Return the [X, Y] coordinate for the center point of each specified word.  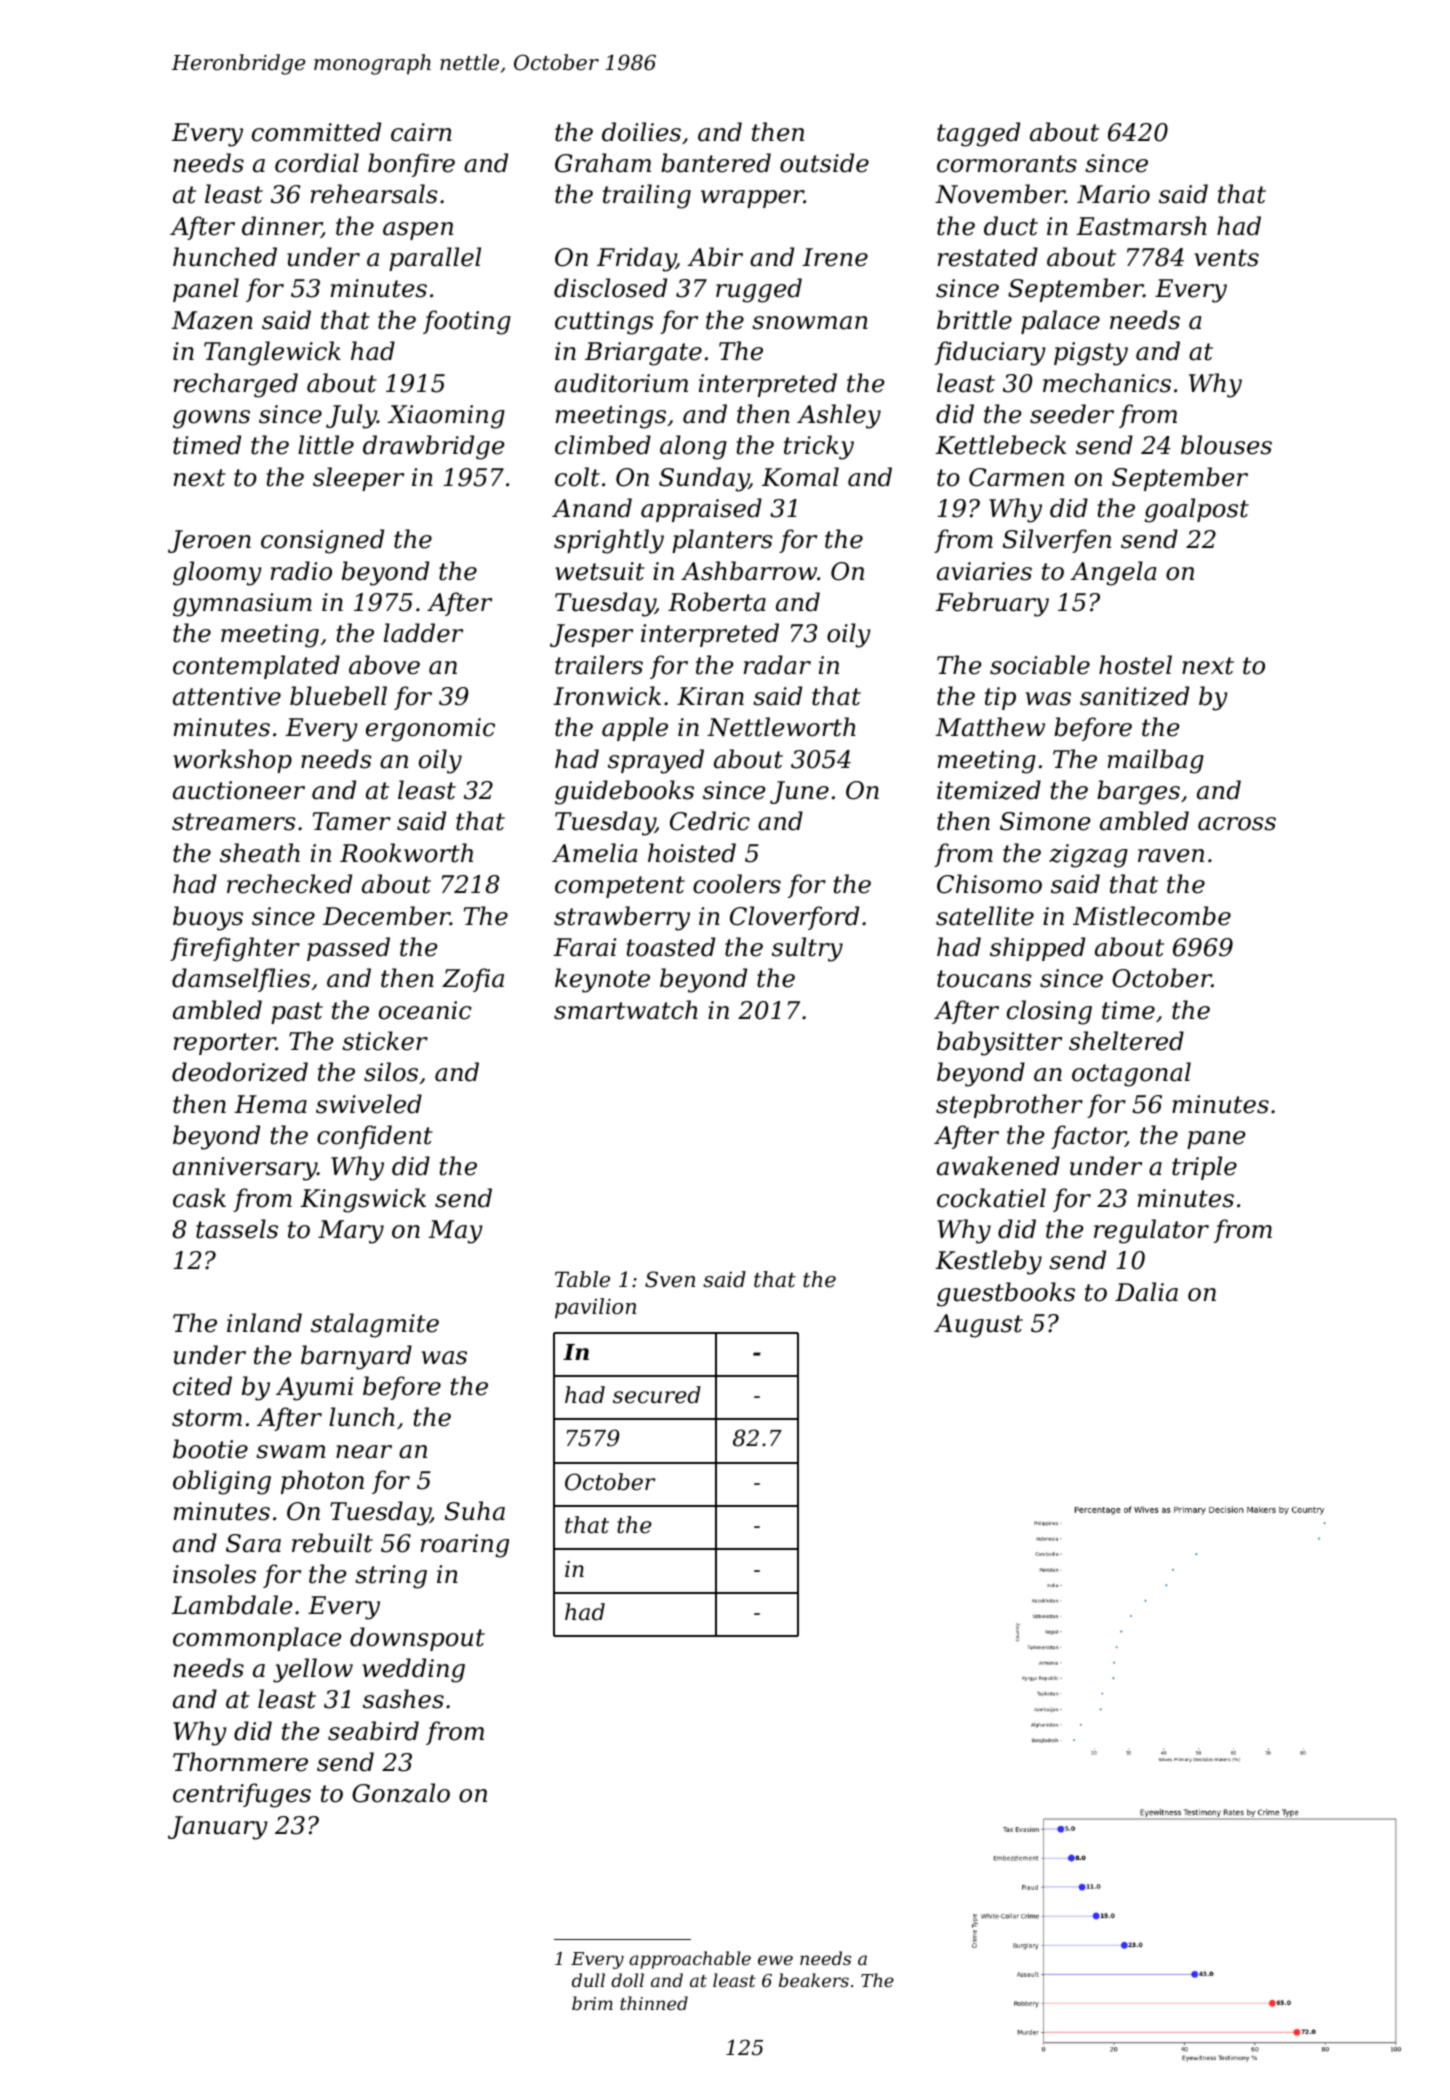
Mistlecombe [1152, 916]
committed [316, 132]
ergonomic [430, 730]
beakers [814, 1980]
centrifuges [242, 1795]
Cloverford [794, 918]
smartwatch [626, 1010]
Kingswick [363, 1200]
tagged [978, 134]
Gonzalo [401, 1793]
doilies [641, 132]
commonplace [257, 1639]
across [1237, 824]
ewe [775, 1960]
